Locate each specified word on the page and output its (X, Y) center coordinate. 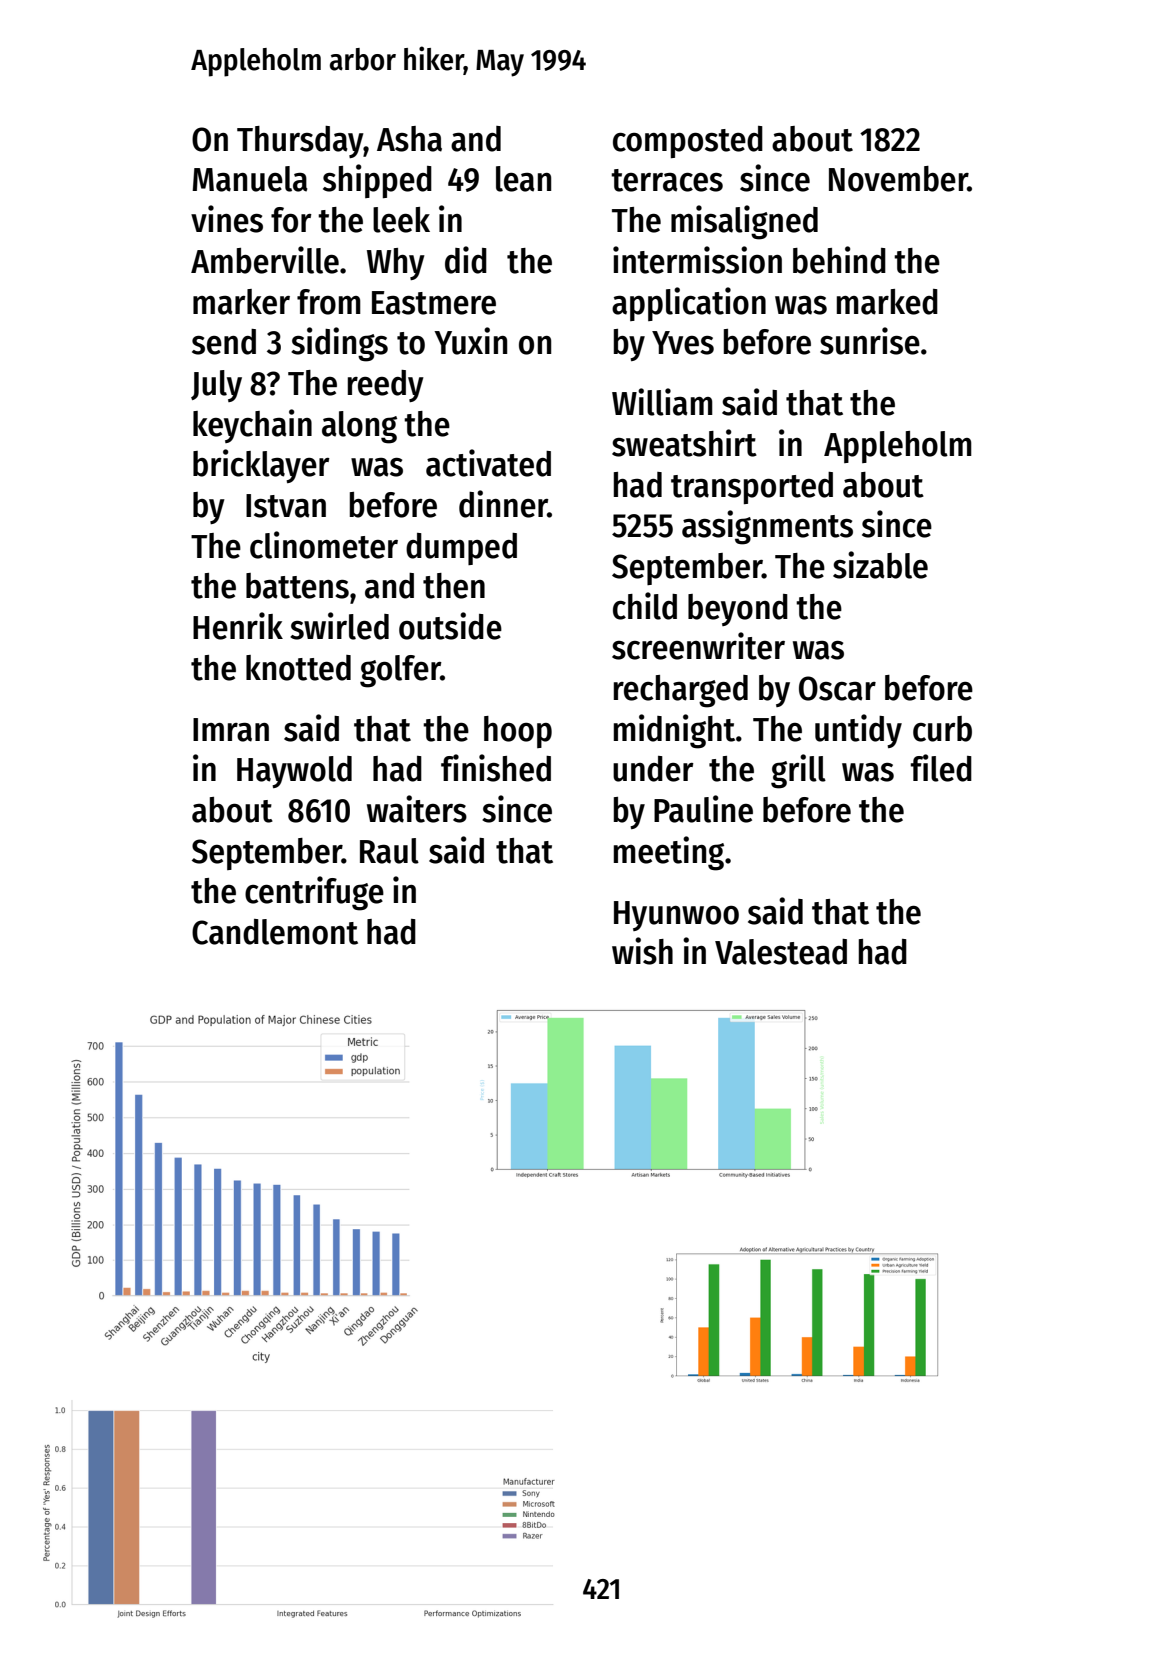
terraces (667, 180)
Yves (683, 343)
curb (942, 729)
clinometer (324, 545)
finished (496, 768)
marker (241, 302)
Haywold (294, 772)
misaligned (744, 222)
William (662, 402)
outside (450, 626)
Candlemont (275, 932)
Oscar (837, 688)
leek (401, 220)
